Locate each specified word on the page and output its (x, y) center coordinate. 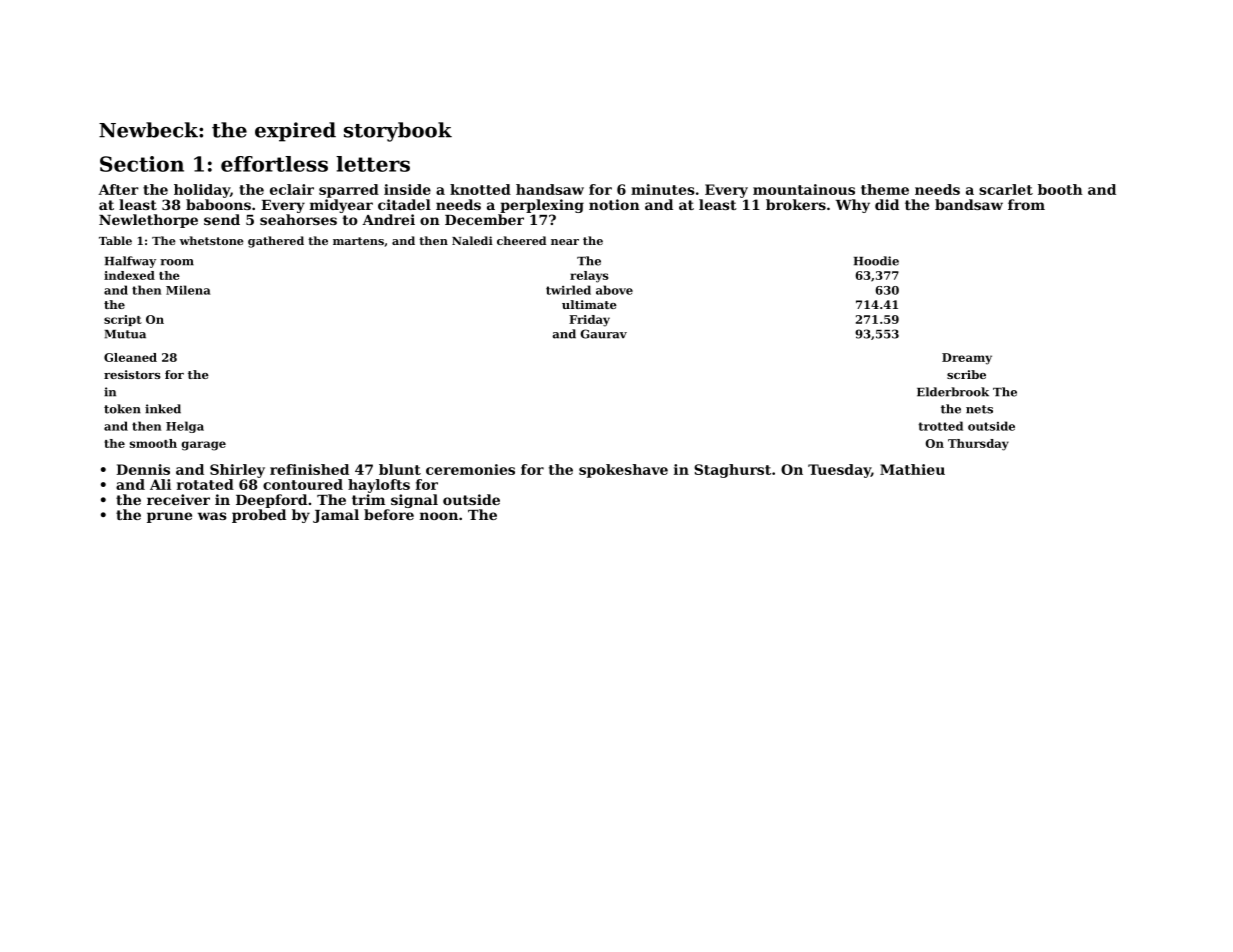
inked (163, 409)
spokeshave (623, 471)
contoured (303, 484)
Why (853, 206)
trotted (940, 426)
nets (979, 409)
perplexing (542, 206)
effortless (274, 164)
